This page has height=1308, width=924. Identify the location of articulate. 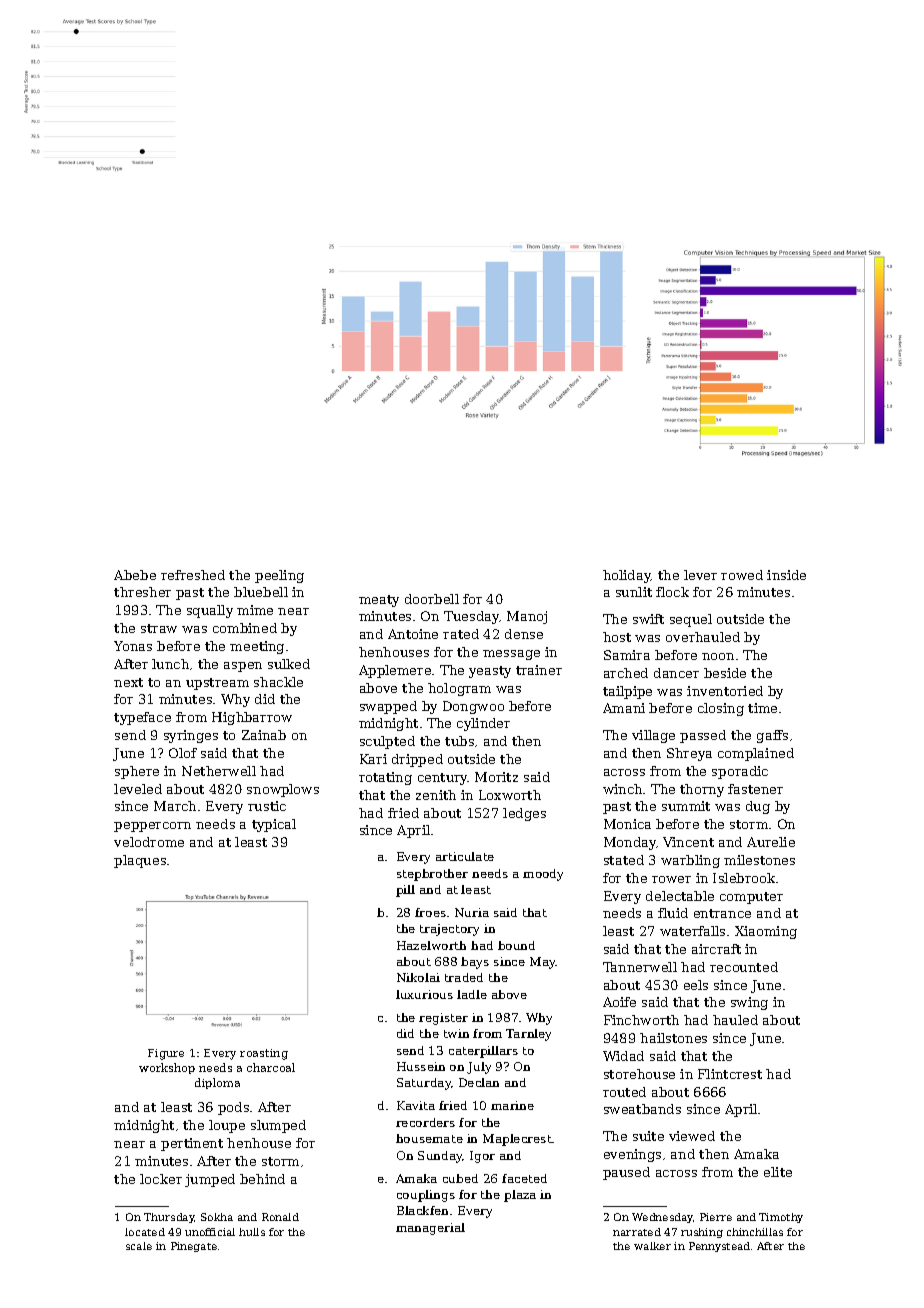
(465, 856).
